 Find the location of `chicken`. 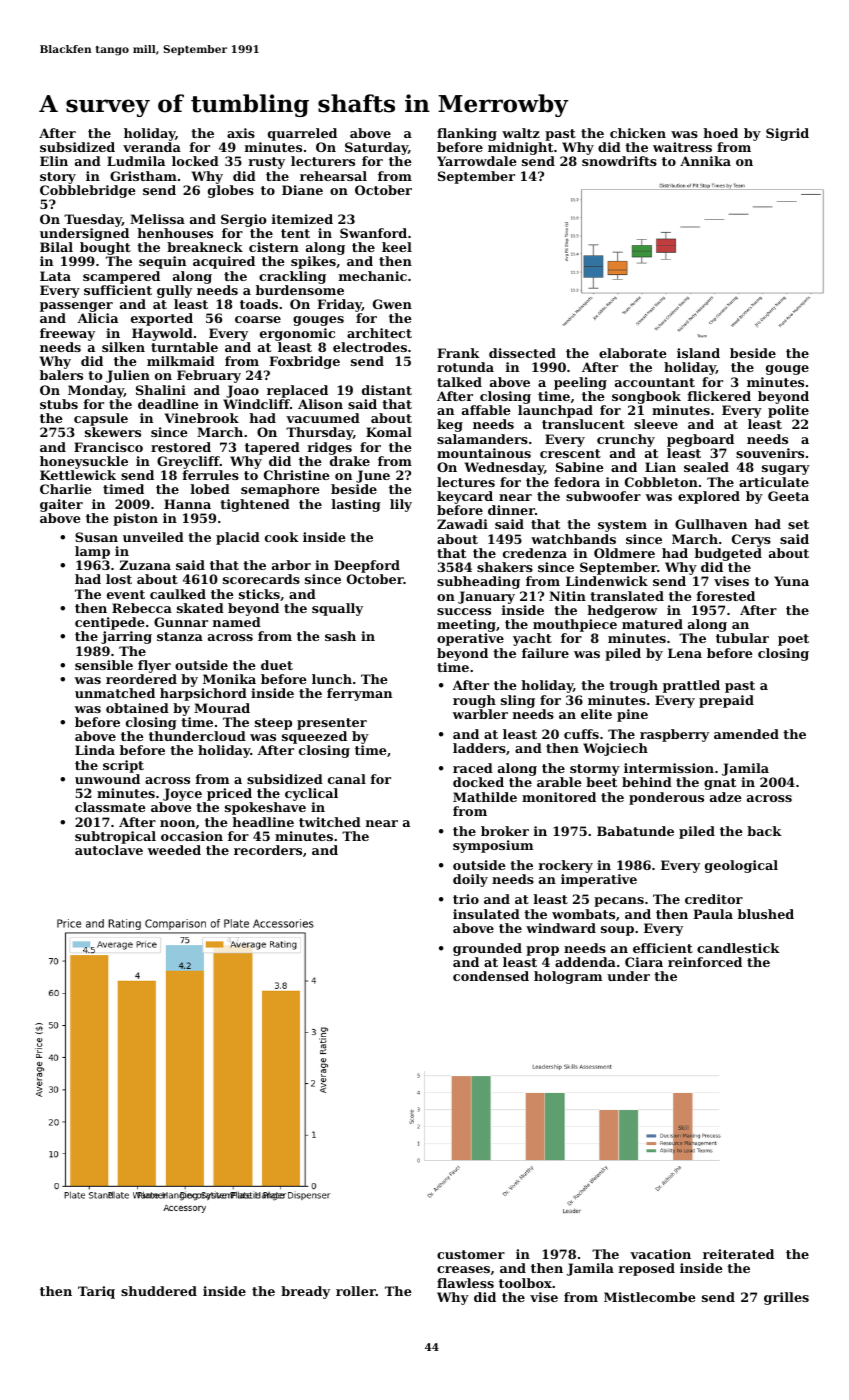

chicken is located at coordinates (638, 133).
